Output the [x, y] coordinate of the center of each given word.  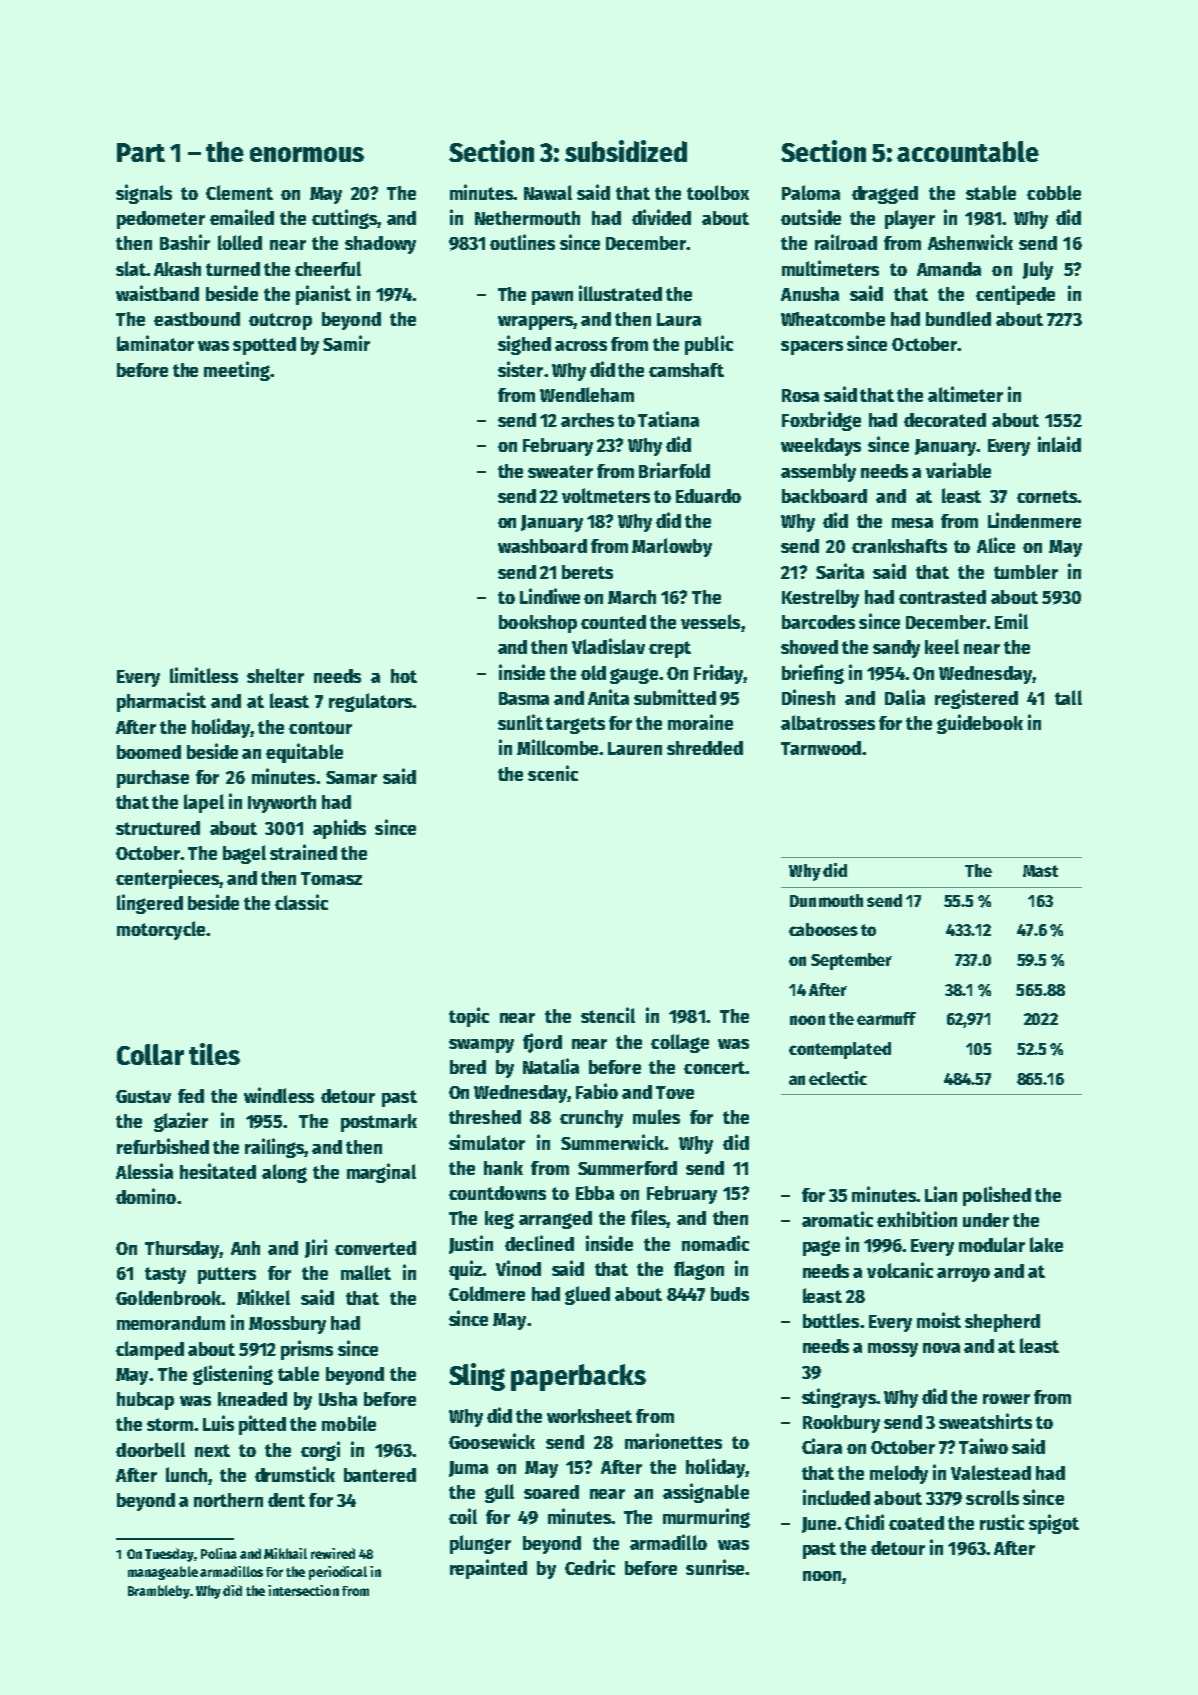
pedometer [161, 220]
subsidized [626, 151]
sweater [560, 471]
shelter [275, 675]
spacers [812, 348]
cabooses [823, 929]
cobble [1054, 192]
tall [1068, 697]
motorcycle [161, 930]
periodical [338, 1573]
